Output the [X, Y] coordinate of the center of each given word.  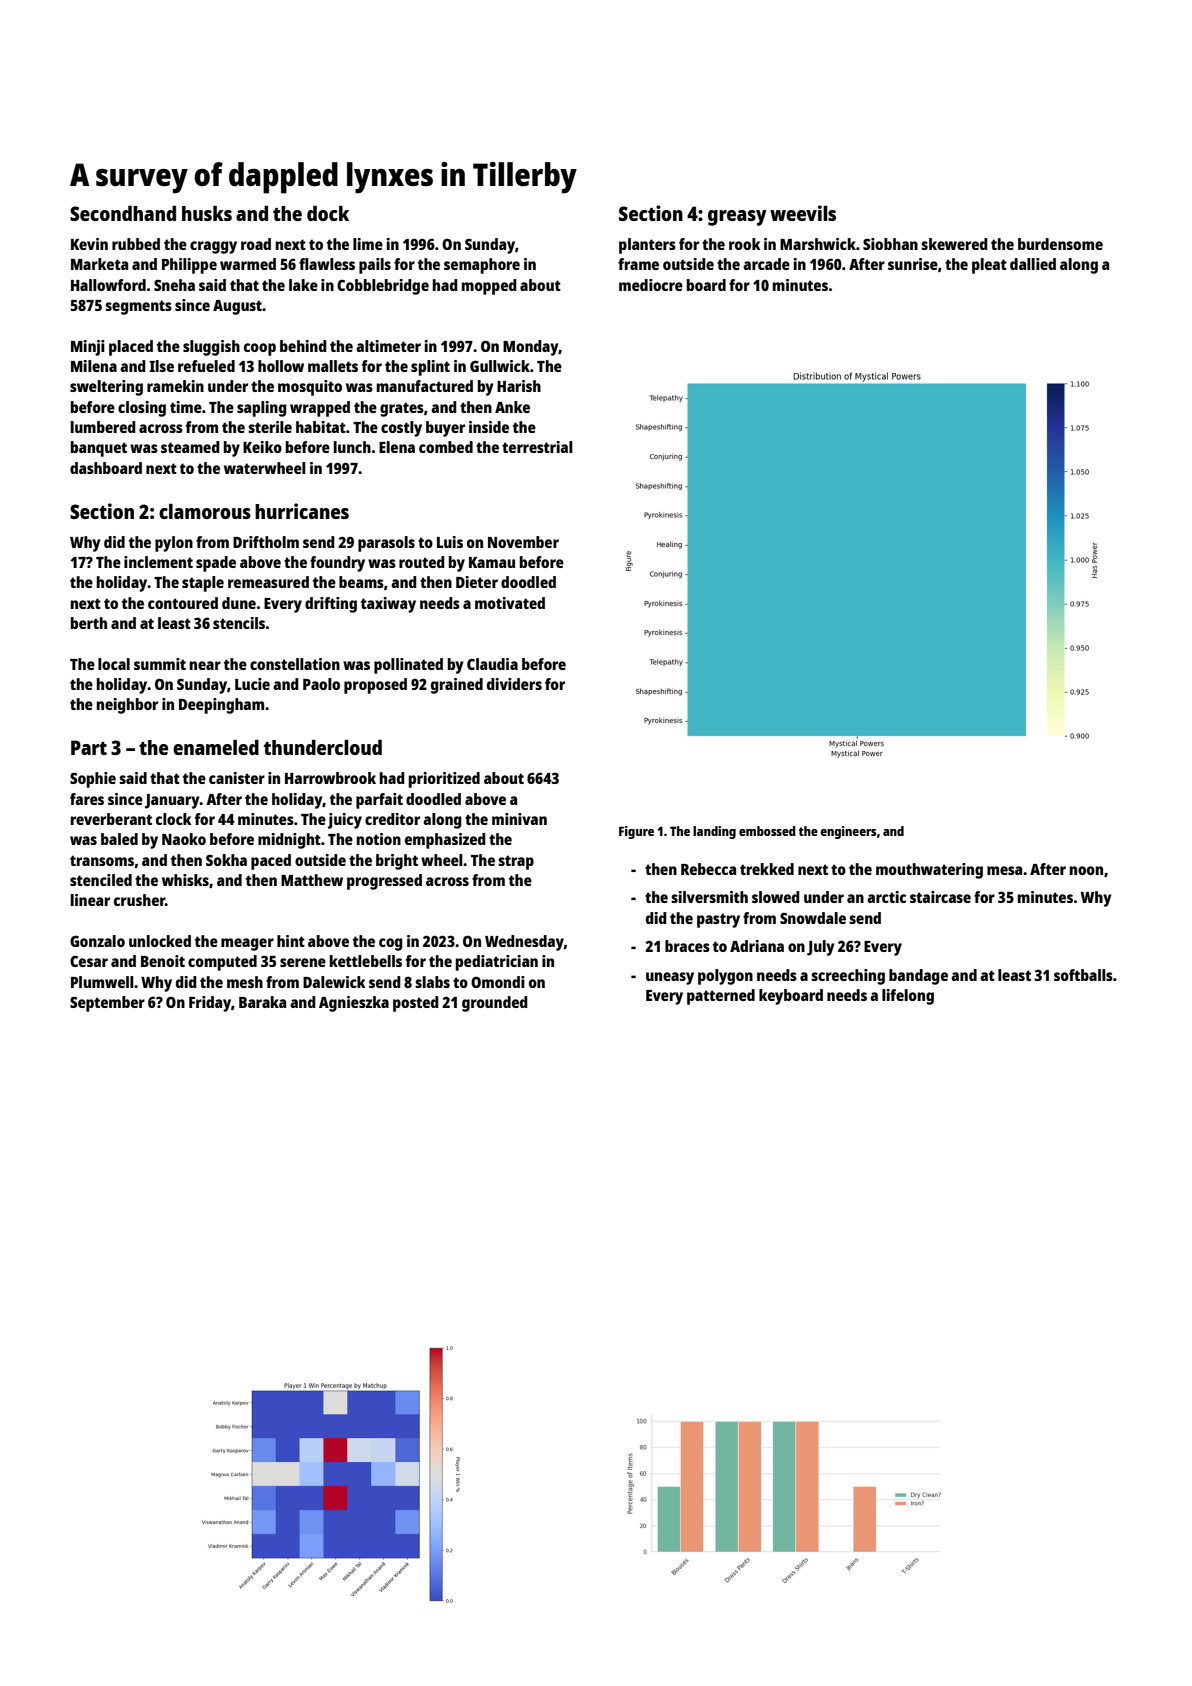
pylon [174, 544]
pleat [989, 266]
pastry [718, 920]
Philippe [189, 266]
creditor [392, 819]
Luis [450, 542]
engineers [848, 832]
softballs [1083, 975]
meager [247, 944]
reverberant [111, 819]
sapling [262, 409]
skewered [954, 244]
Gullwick [500, 366]
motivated [510, 603]
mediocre [651, 285]
